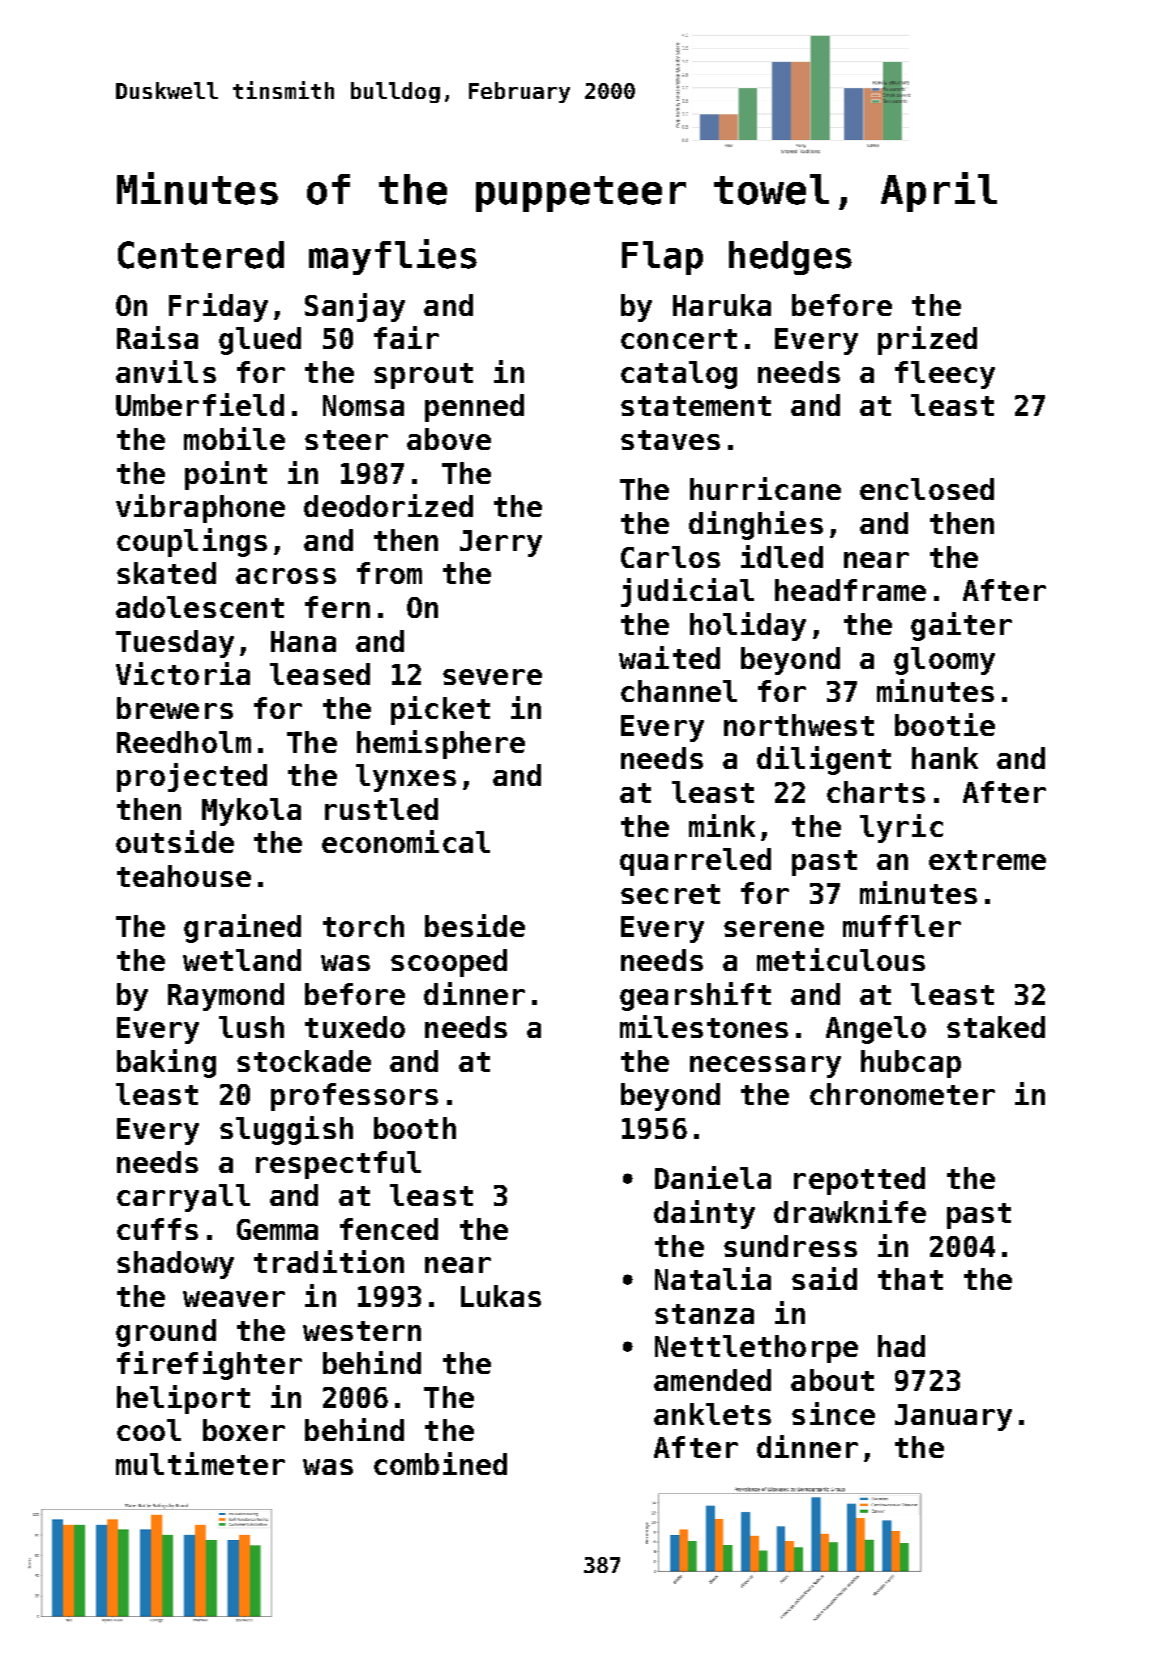 The image size is (1165, 1654). Describe the element at coordinates (501, 543) in the screenshot. I see `Jerry` at that location.
